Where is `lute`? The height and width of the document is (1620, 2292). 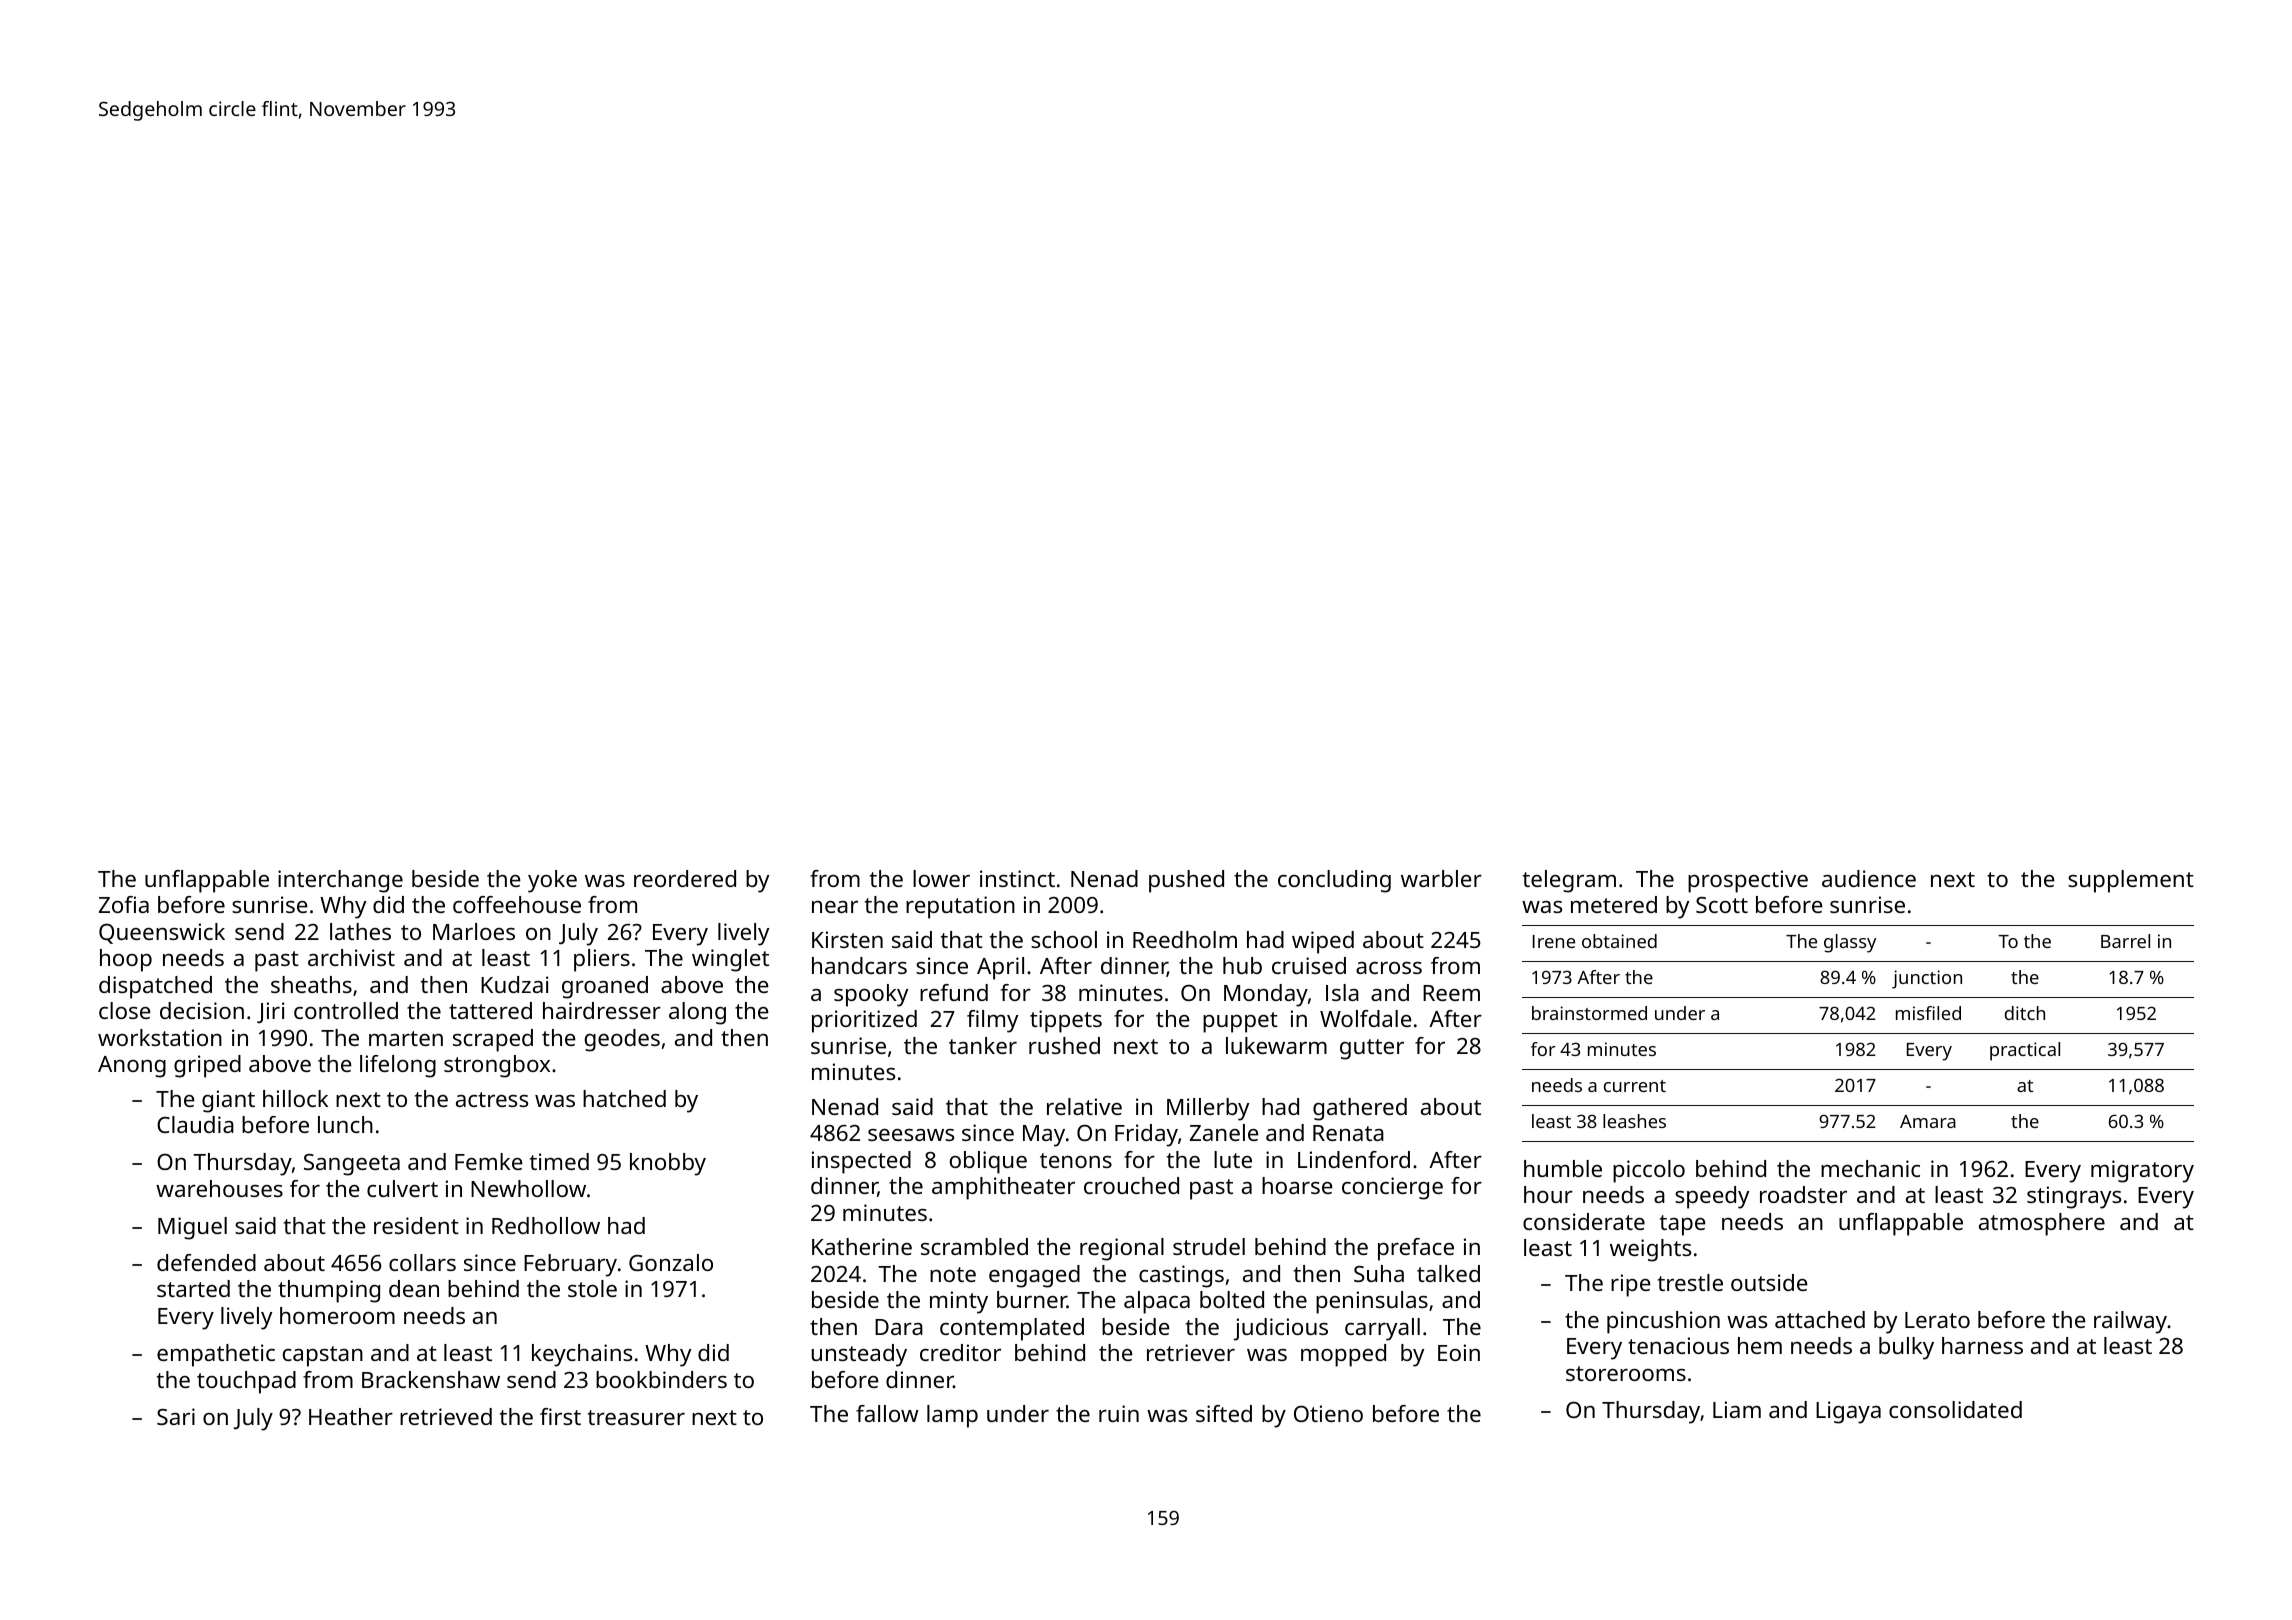
lute is located at coordinates (1233, 1159).
